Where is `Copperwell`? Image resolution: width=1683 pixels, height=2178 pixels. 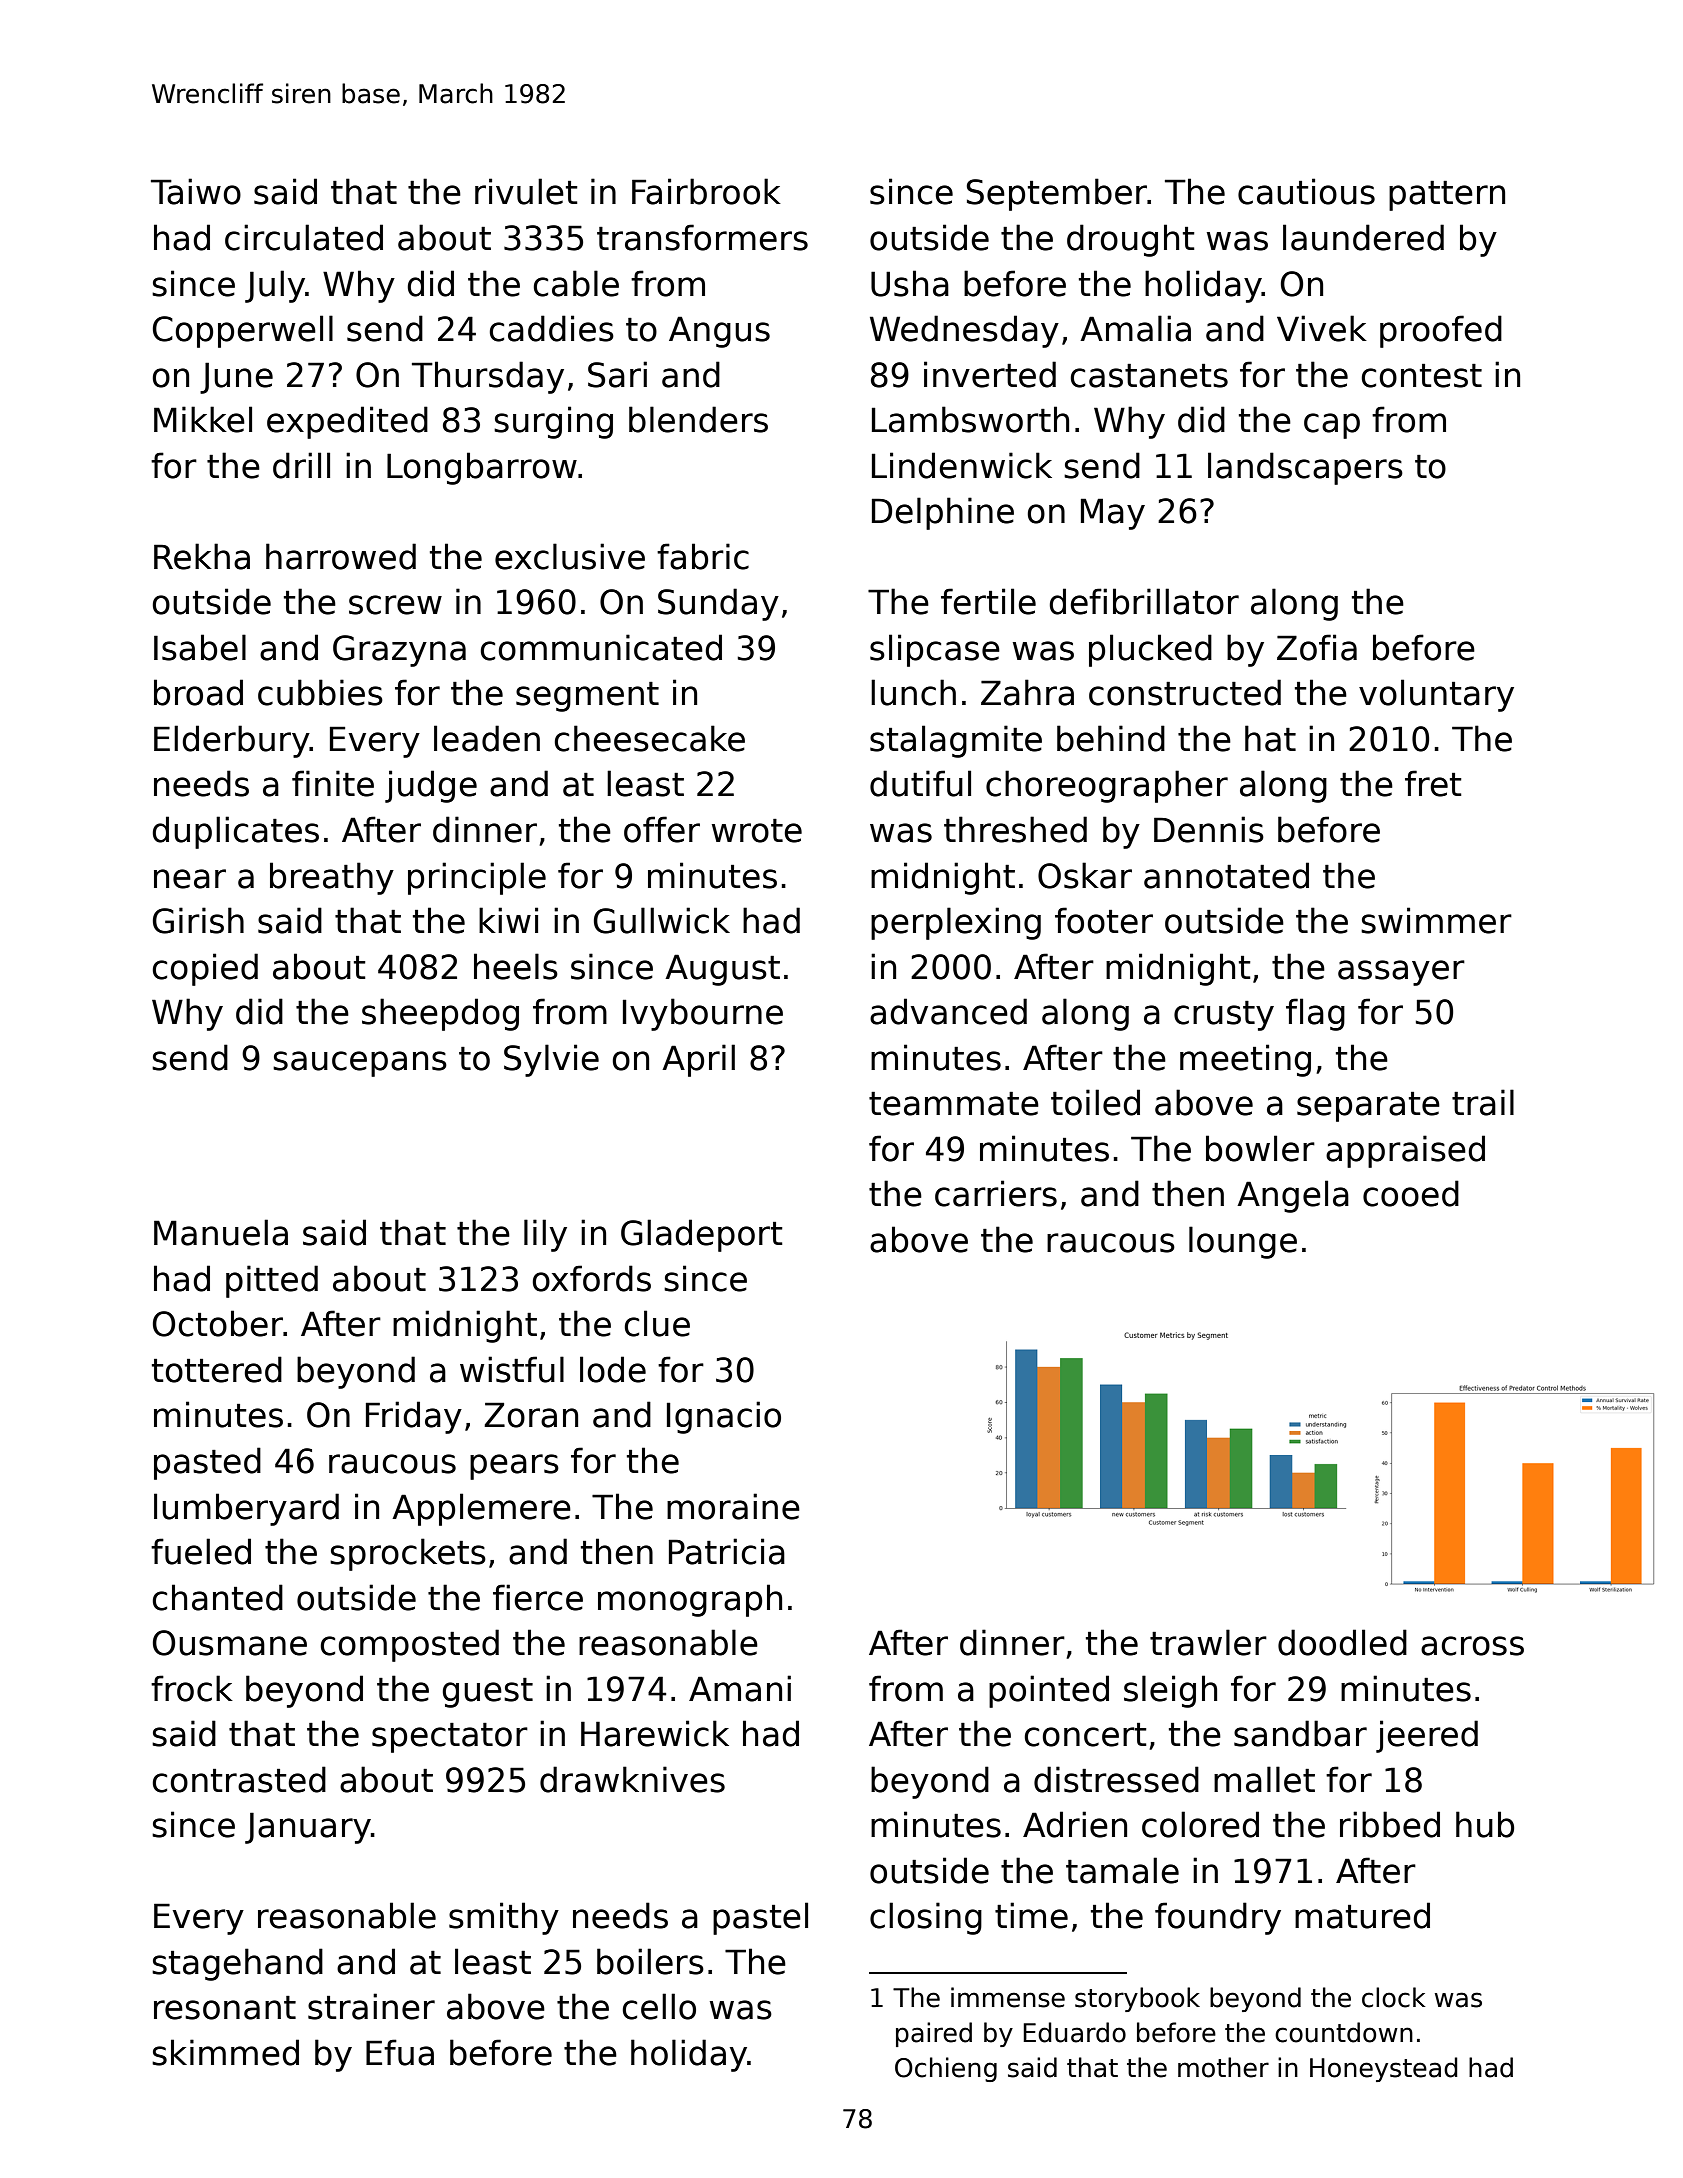
Copperwell is located at coordinates (243, 331).
